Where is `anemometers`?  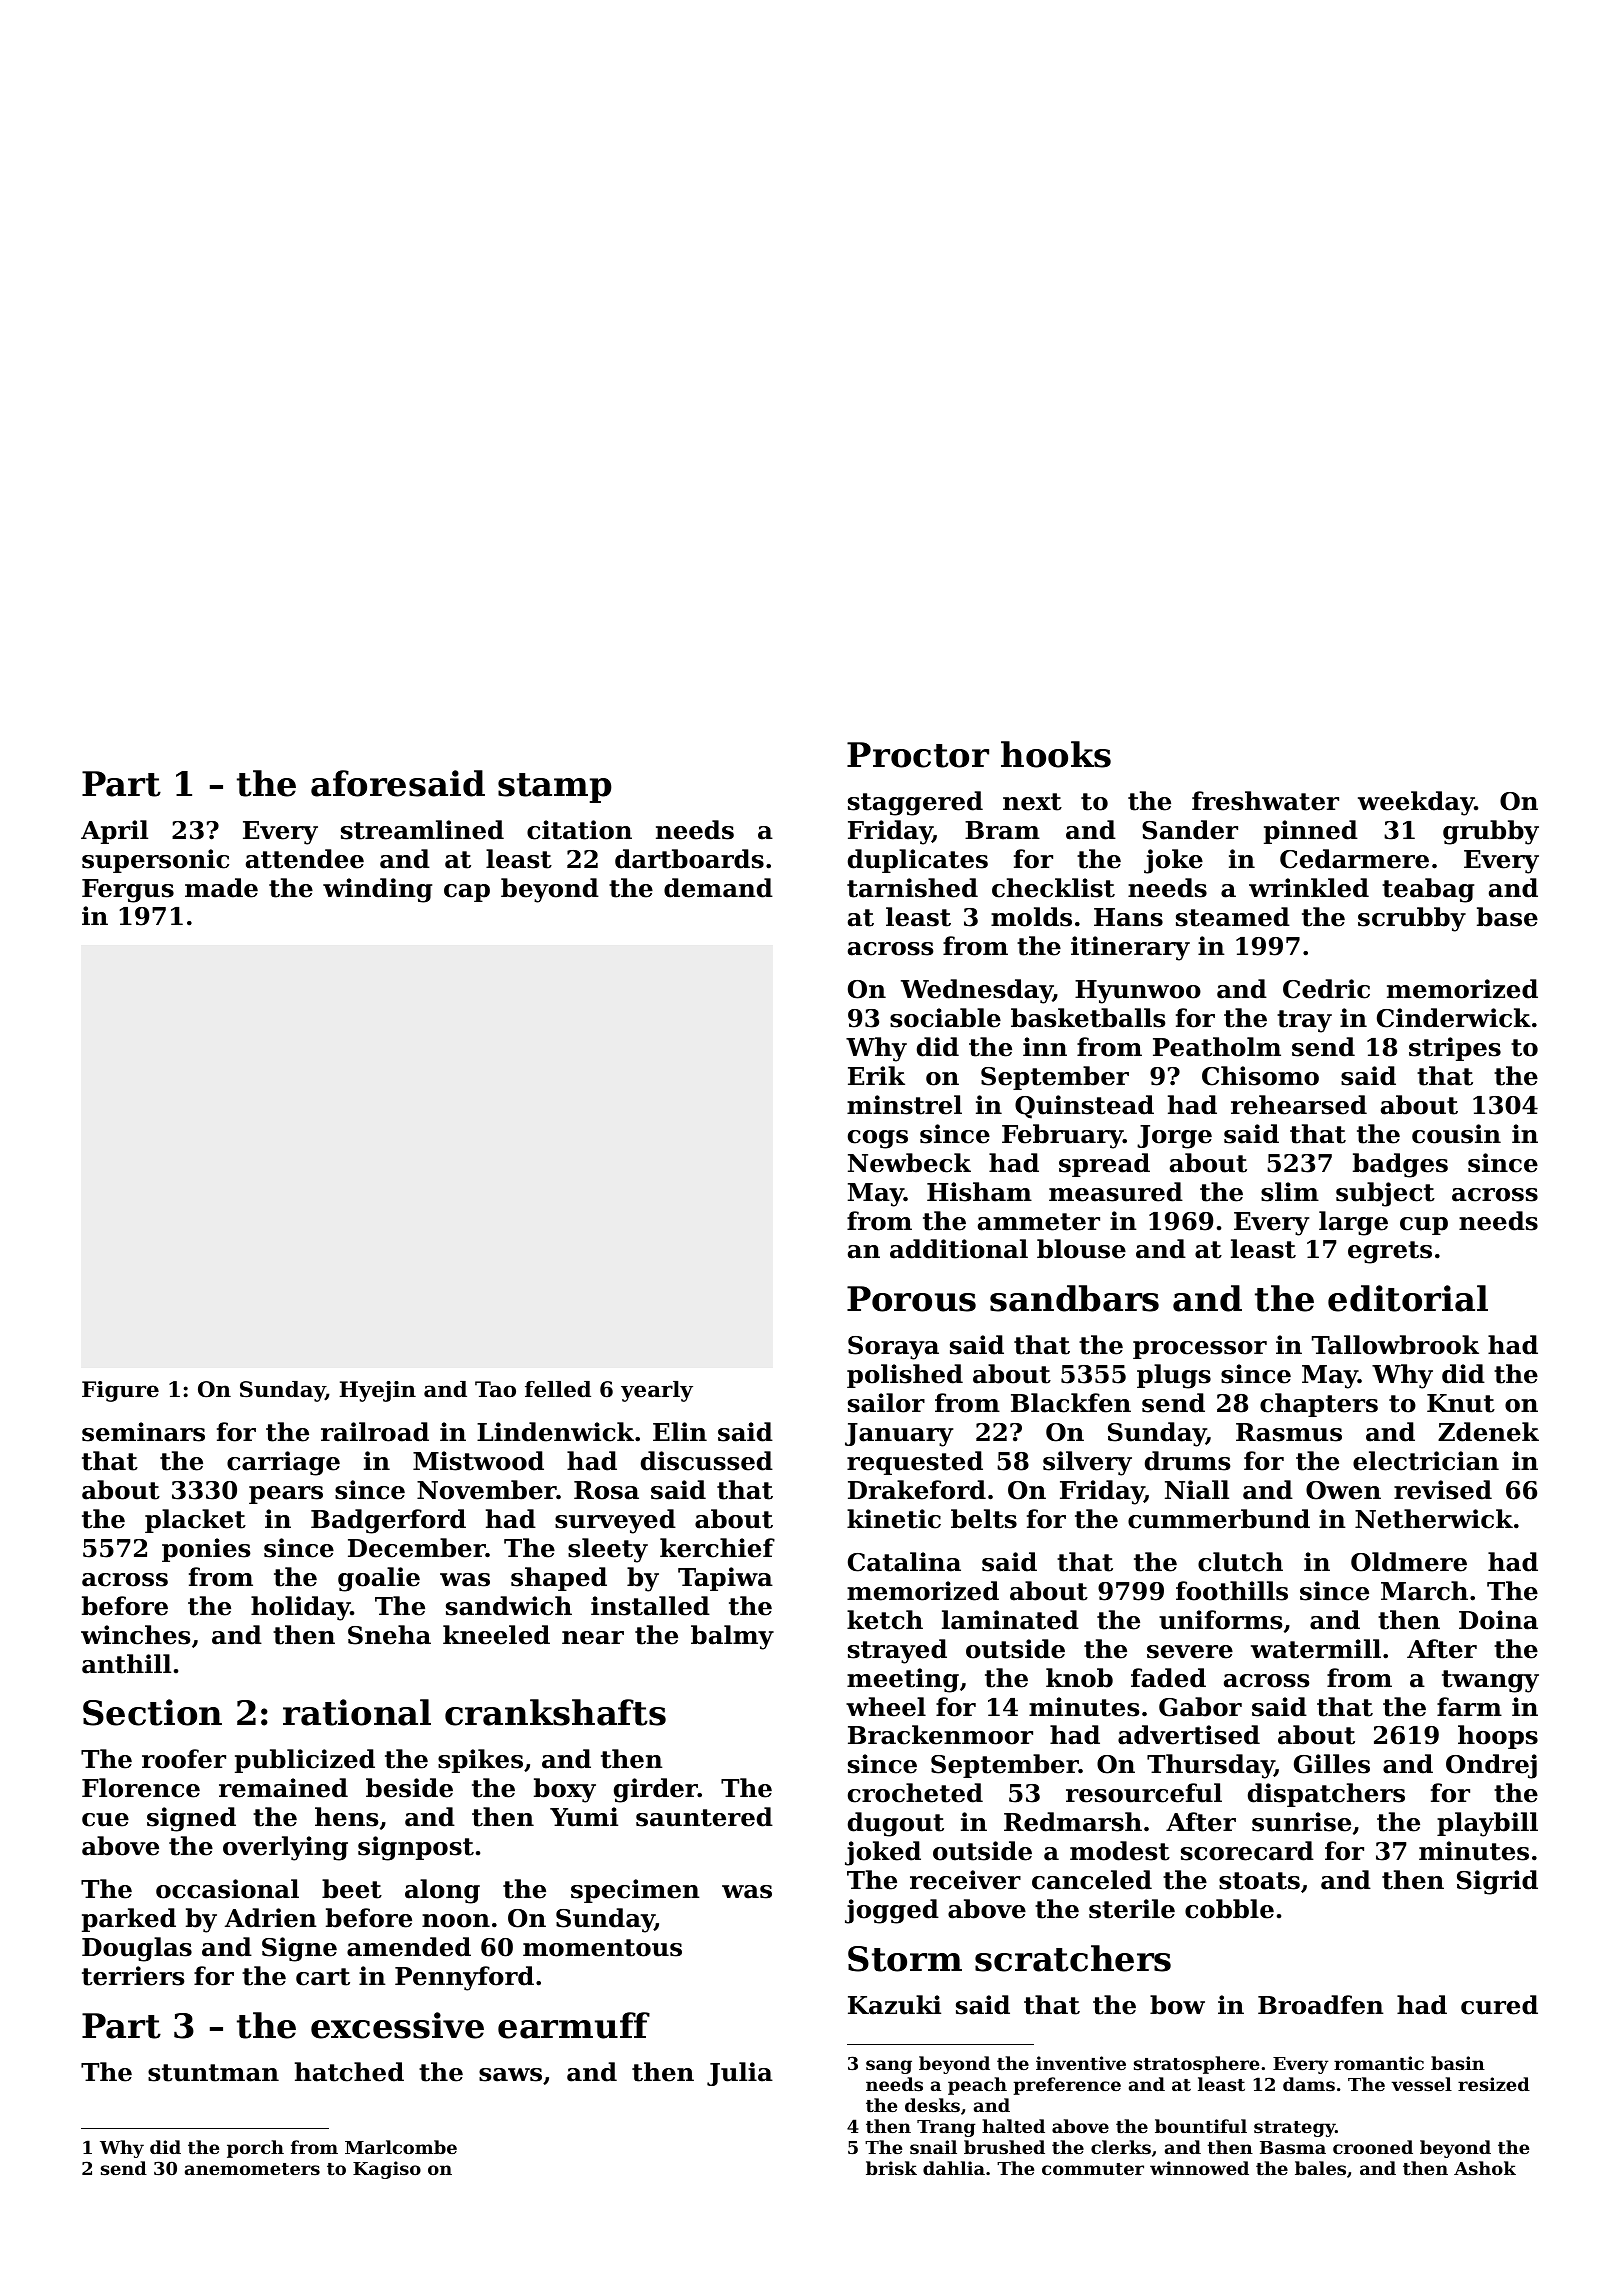
anemometers is located at coordinates (252, 2169).
